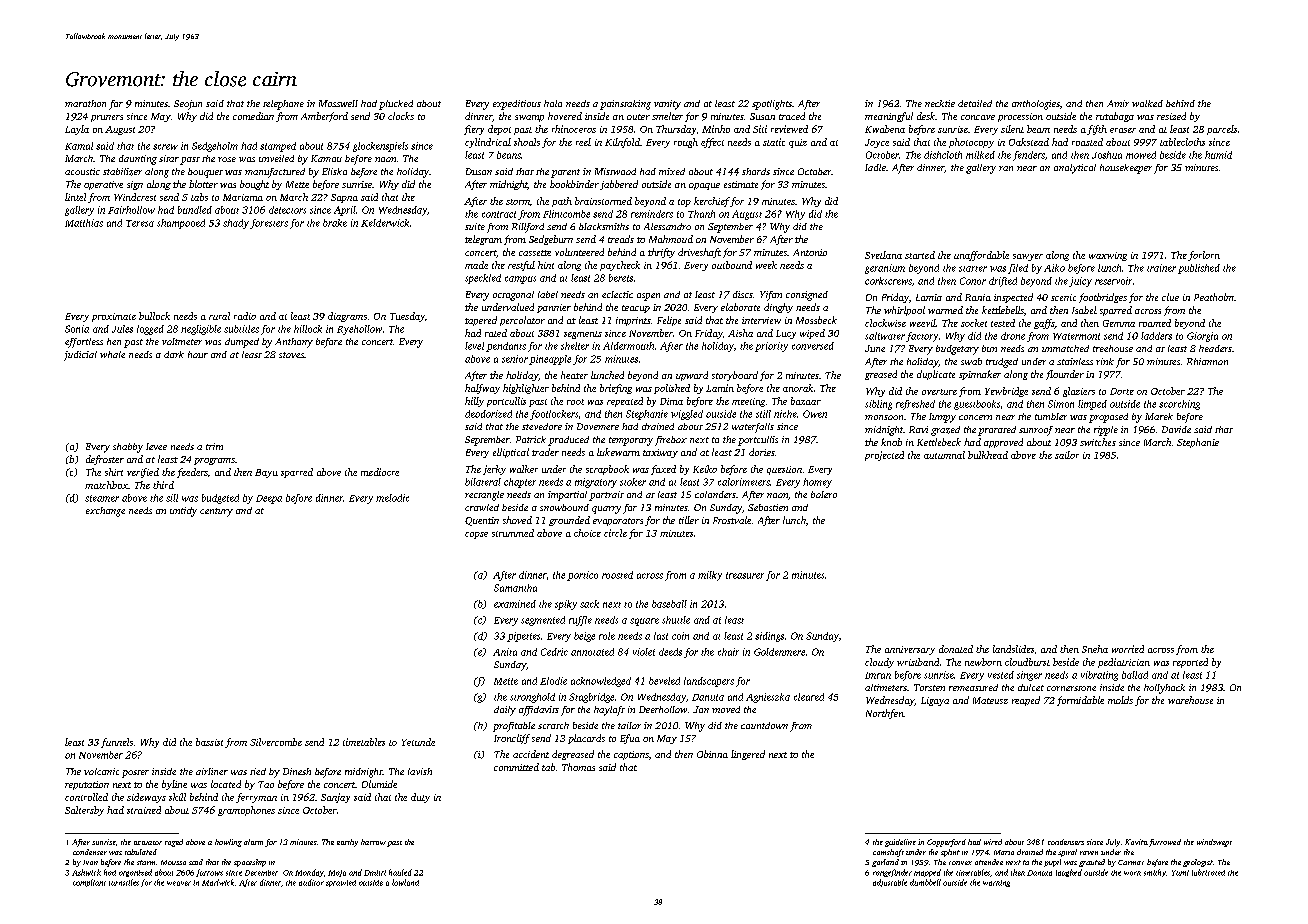 The height and width of the document is (924, 1308). I want to click on shabby, so click(128, 448).
